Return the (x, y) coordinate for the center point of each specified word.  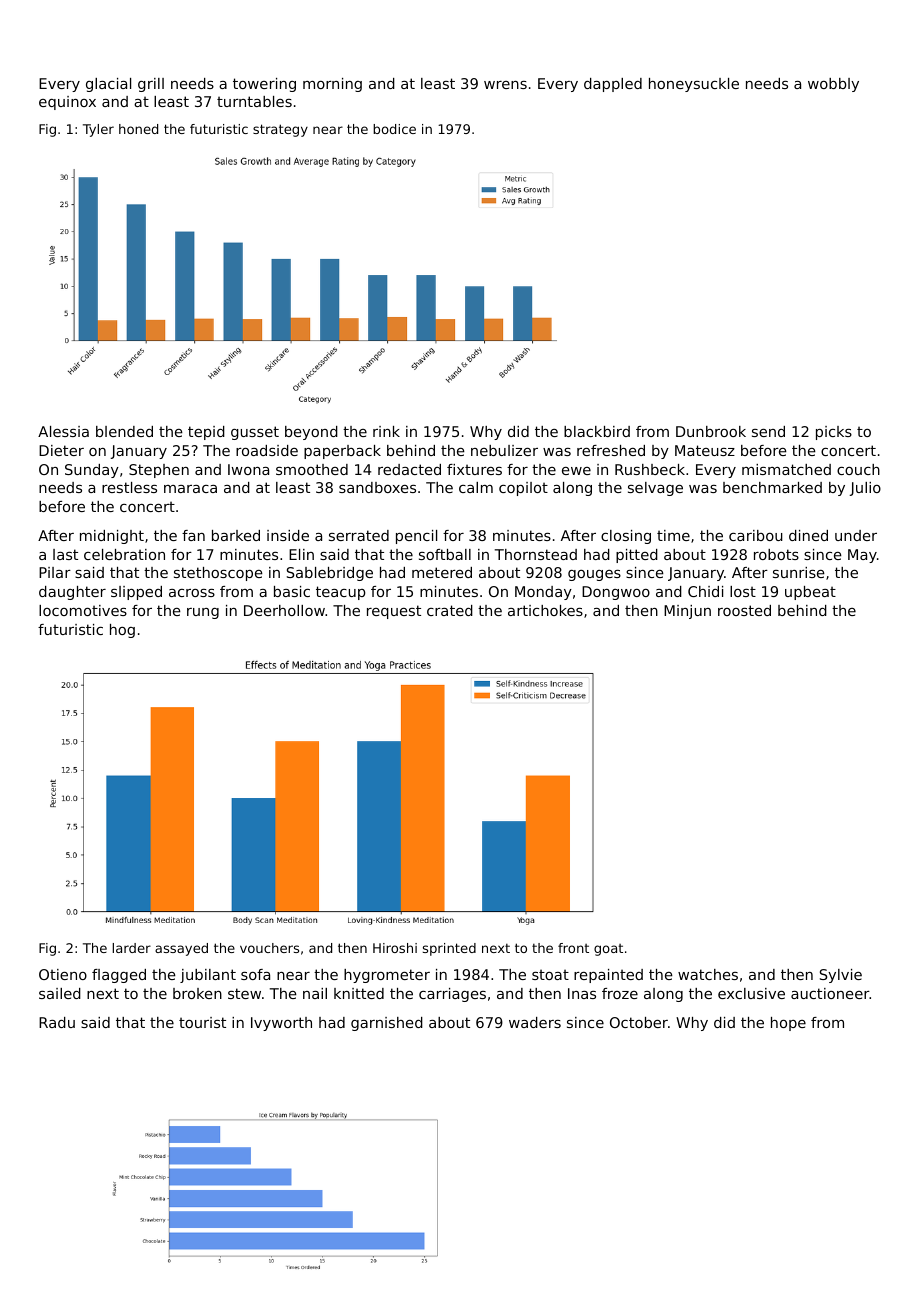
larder (131, 948)
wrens (505, 85)
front (573, 948)
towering (264, 85)
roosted (744, 610)
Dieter (61, 450)
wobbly (833, 85)
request (394, 612)
